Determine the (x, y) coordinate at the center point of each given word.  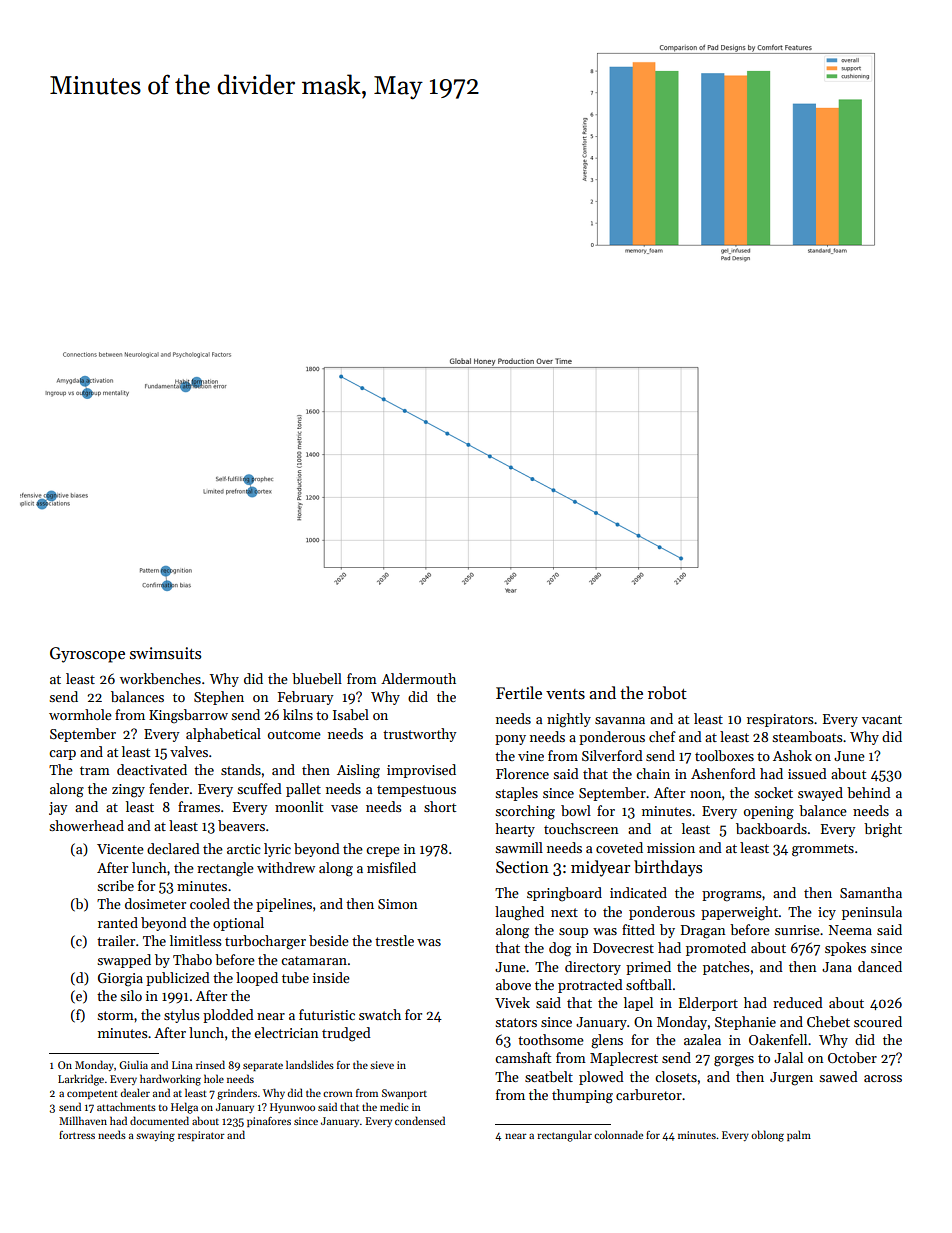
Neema (850, 930)
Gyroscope (87, 655)
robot (667, 692)
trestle (394, 940)
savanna (620, 720)
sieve (382, 1065)
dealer (135, 1092)
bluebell (317, 678)
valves (189, 751)
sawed (838, 1076)
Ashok (792, 755)
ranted (118, 922)
